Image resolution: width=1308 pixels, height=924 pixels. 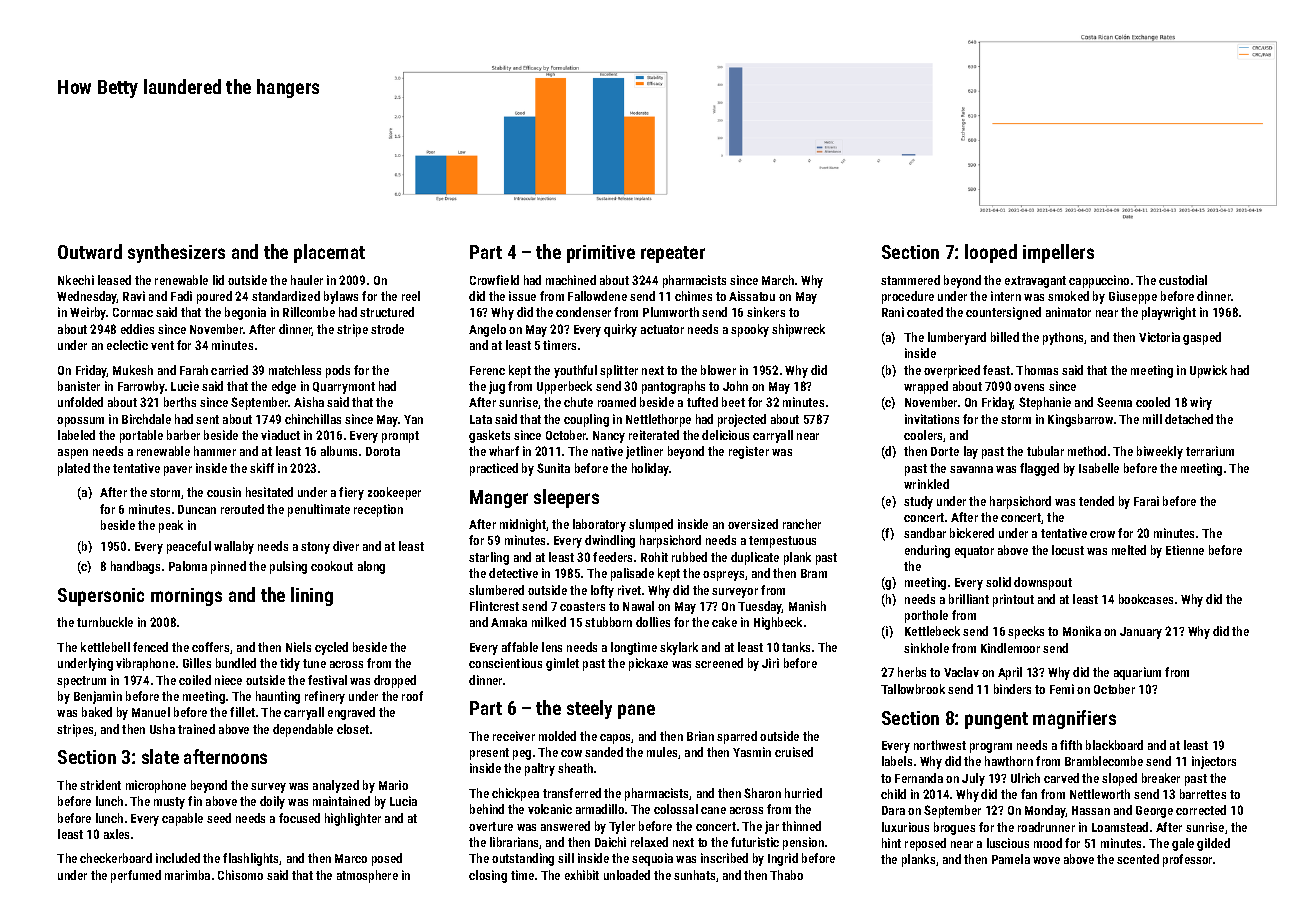 What do you see at coordinates (151, 712) in the screenshot?
I see `Manuel` at bounding box center [151, 712].
